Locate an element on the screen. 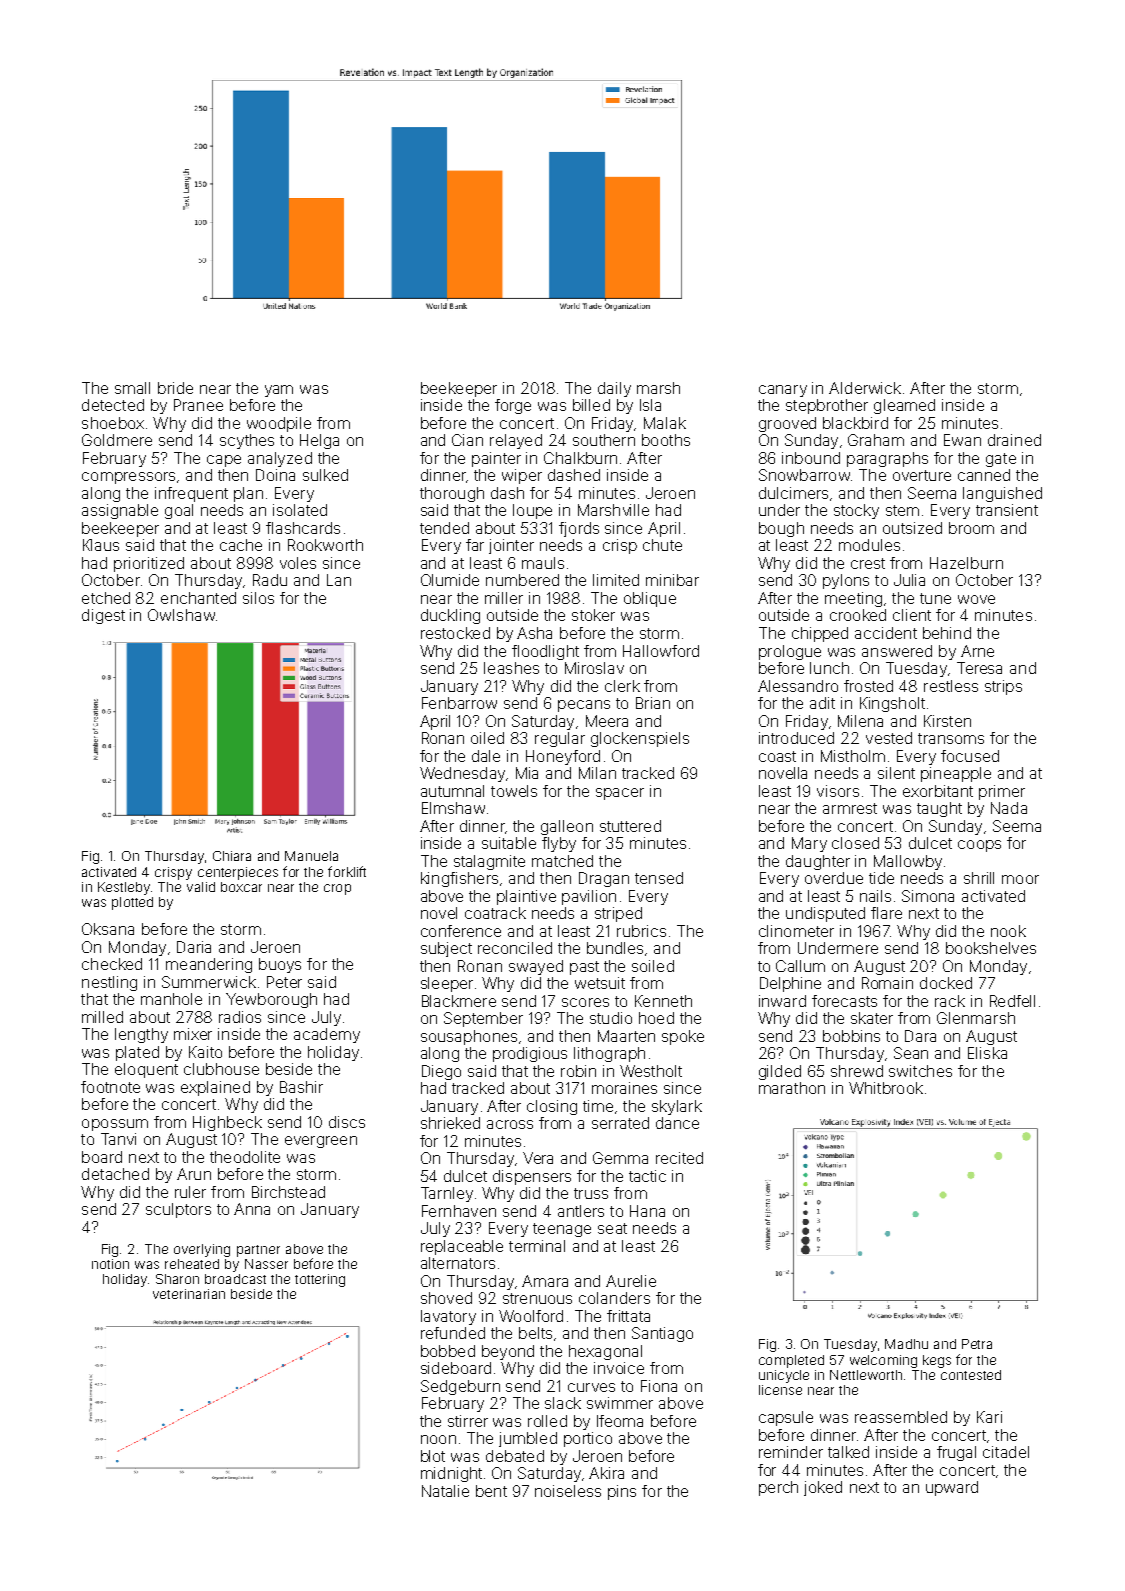  stuttered is located at coordinates (630, 826).
